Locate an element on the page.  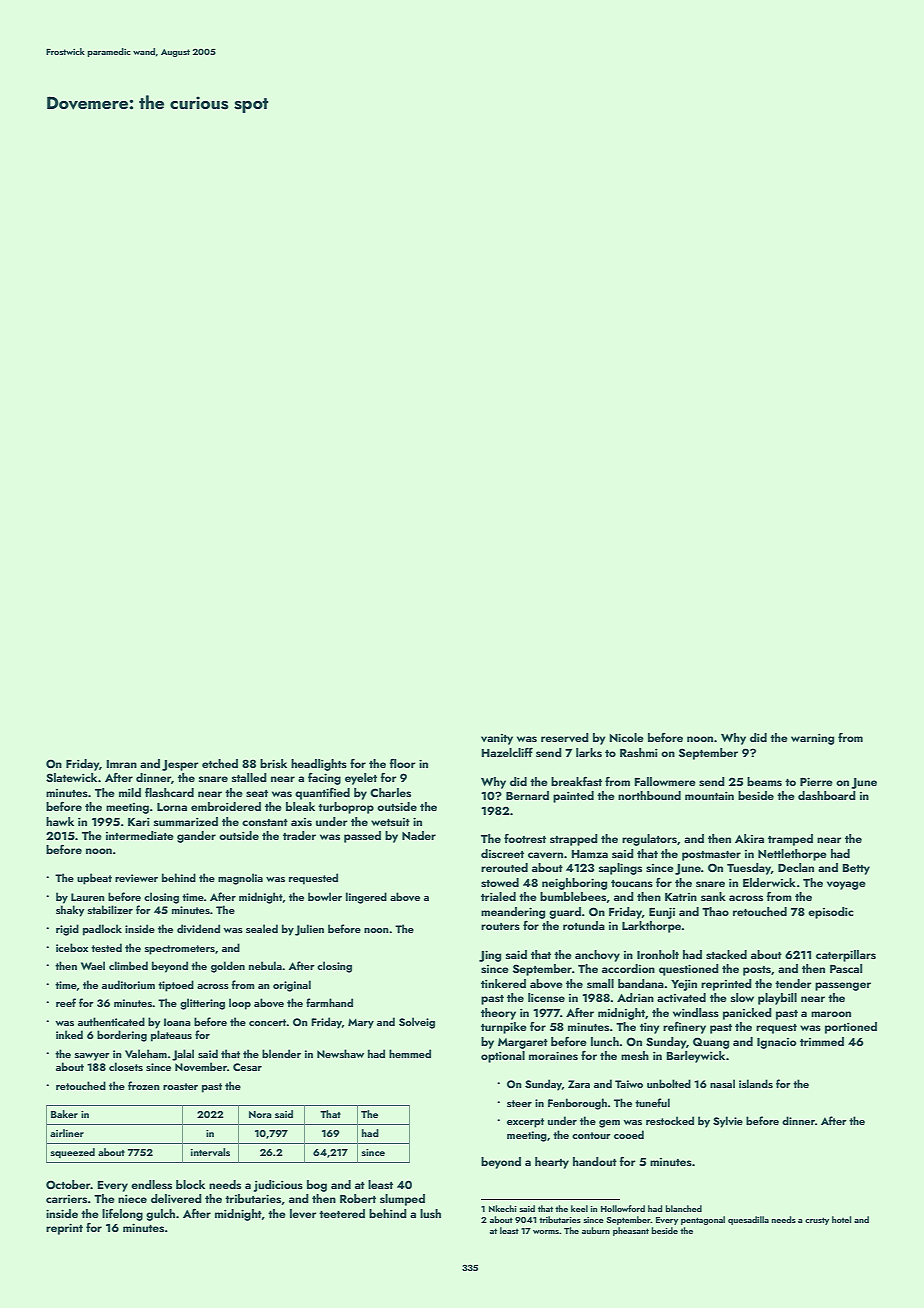
hemmed is located at coordinates (410, 1053).
